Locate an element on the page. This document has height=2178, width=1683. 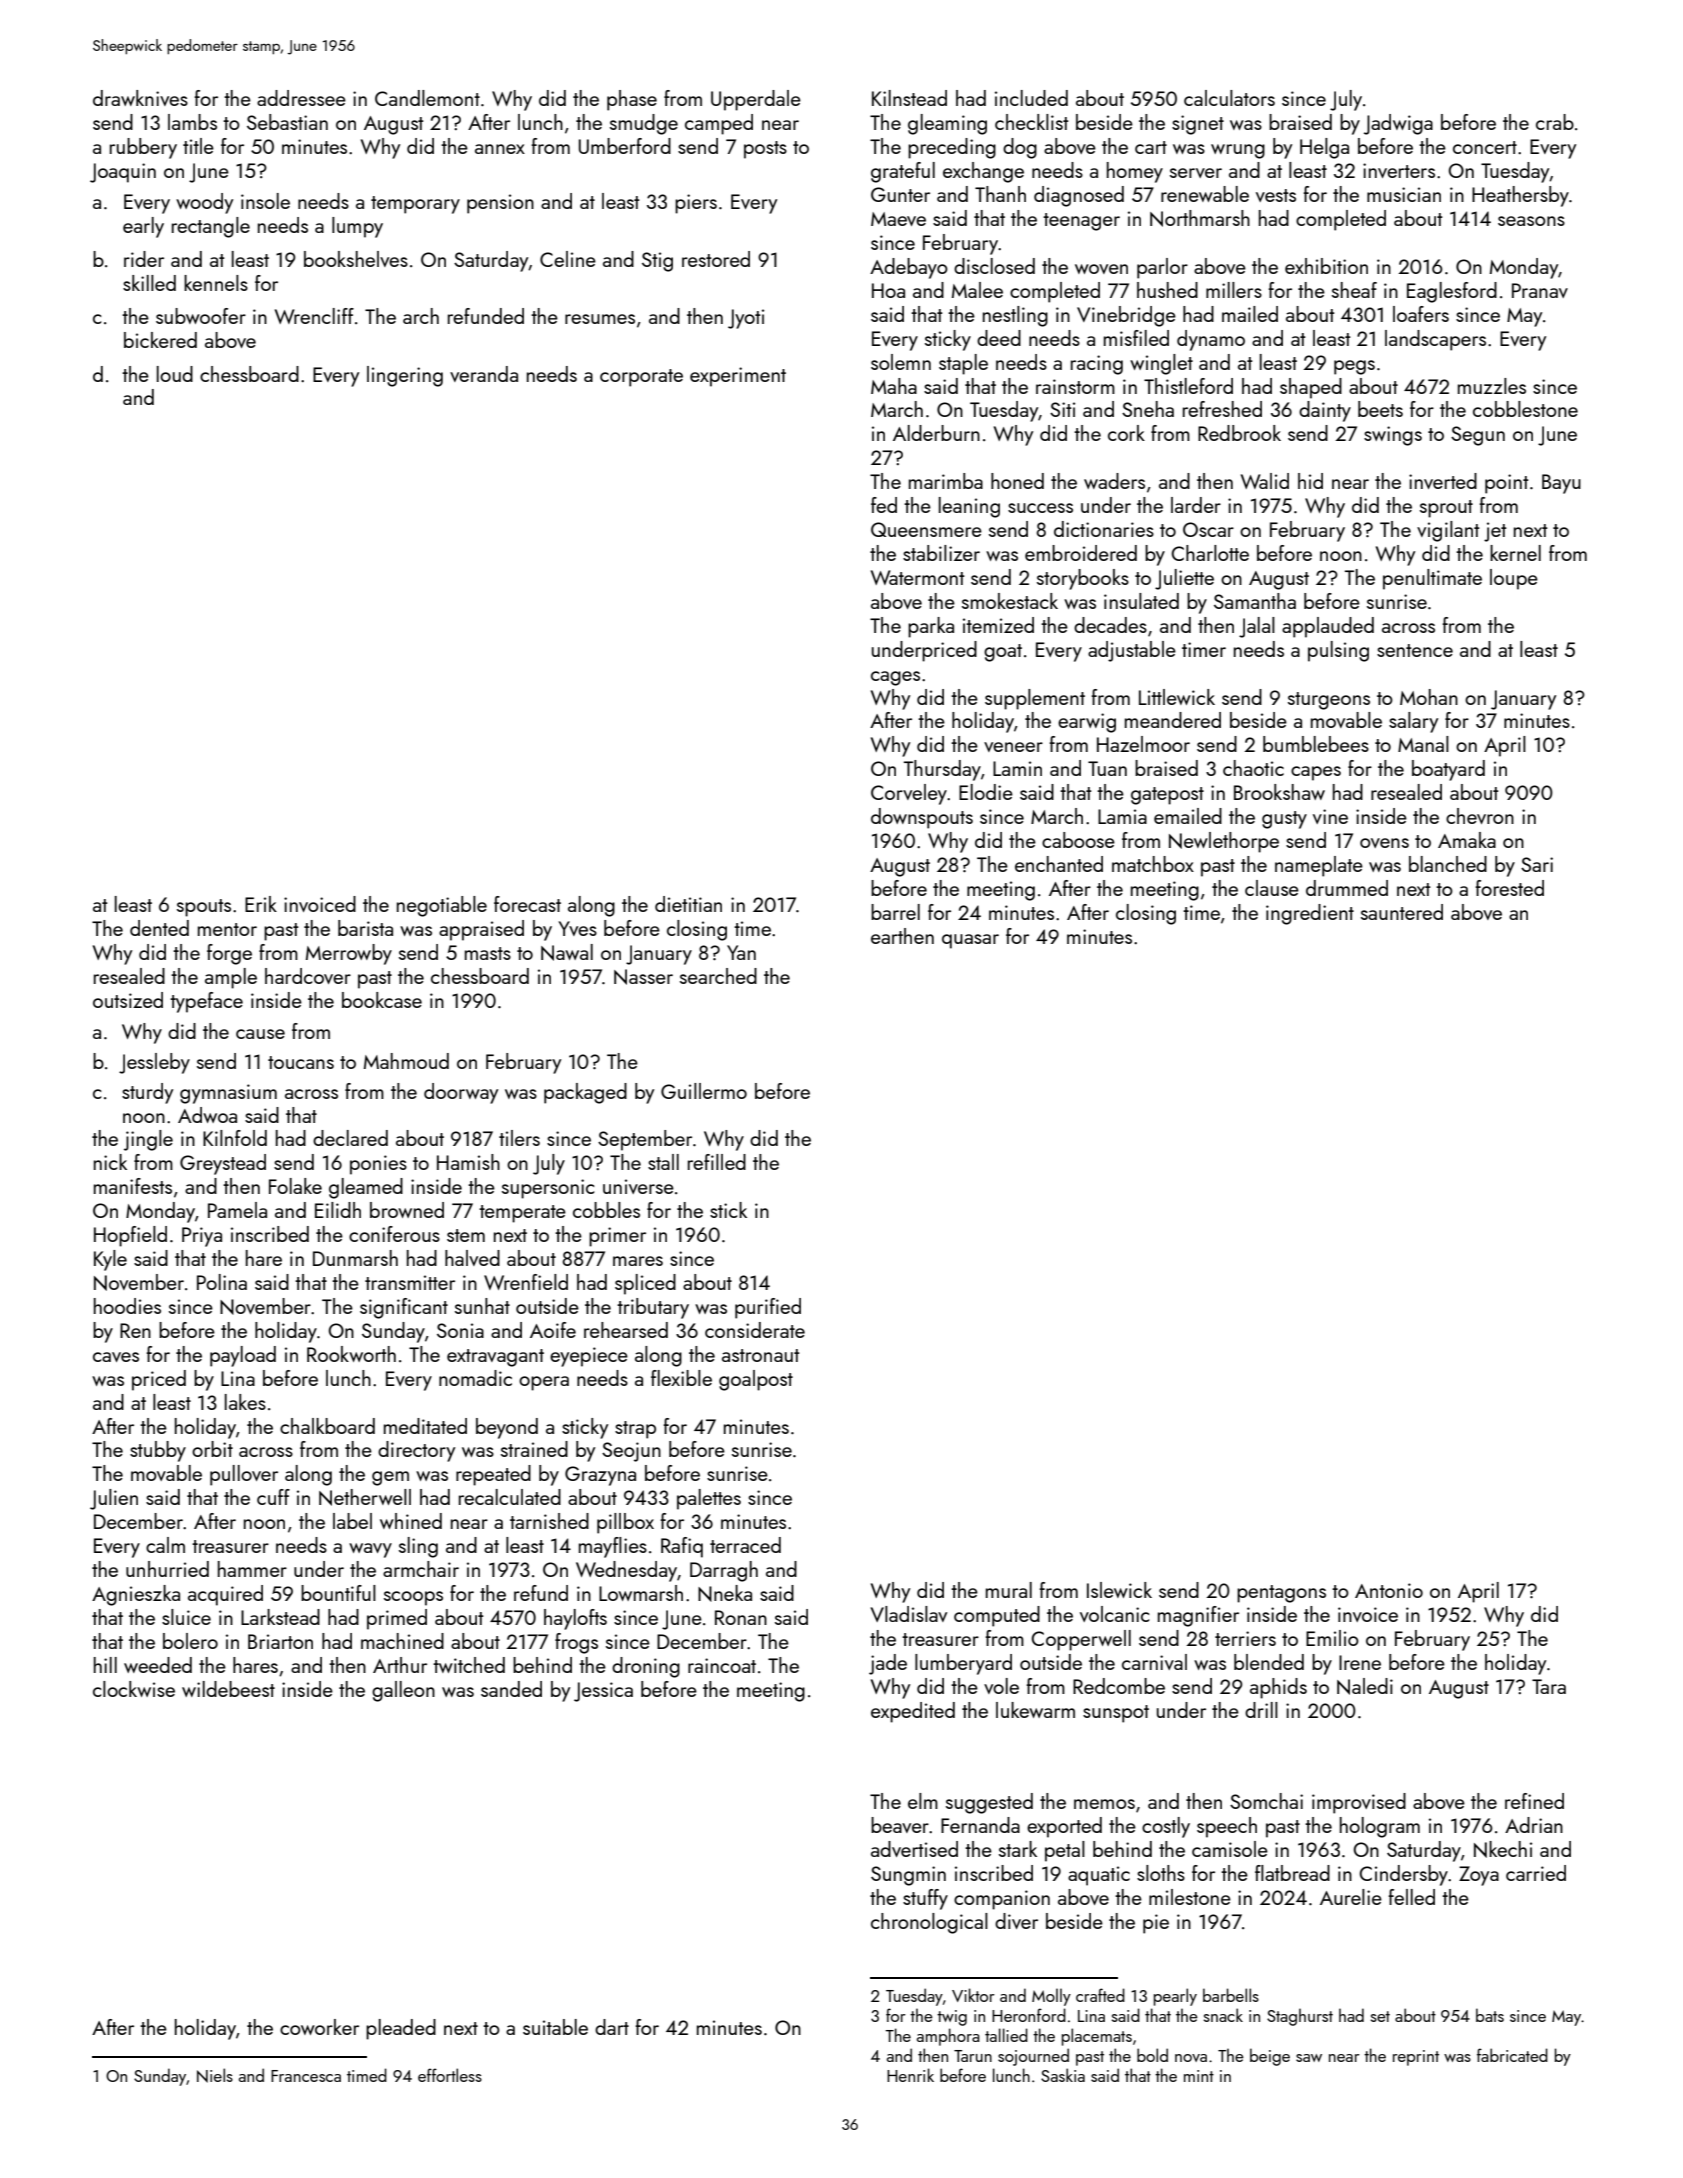
jade is located at coordinates (888, 1664).
